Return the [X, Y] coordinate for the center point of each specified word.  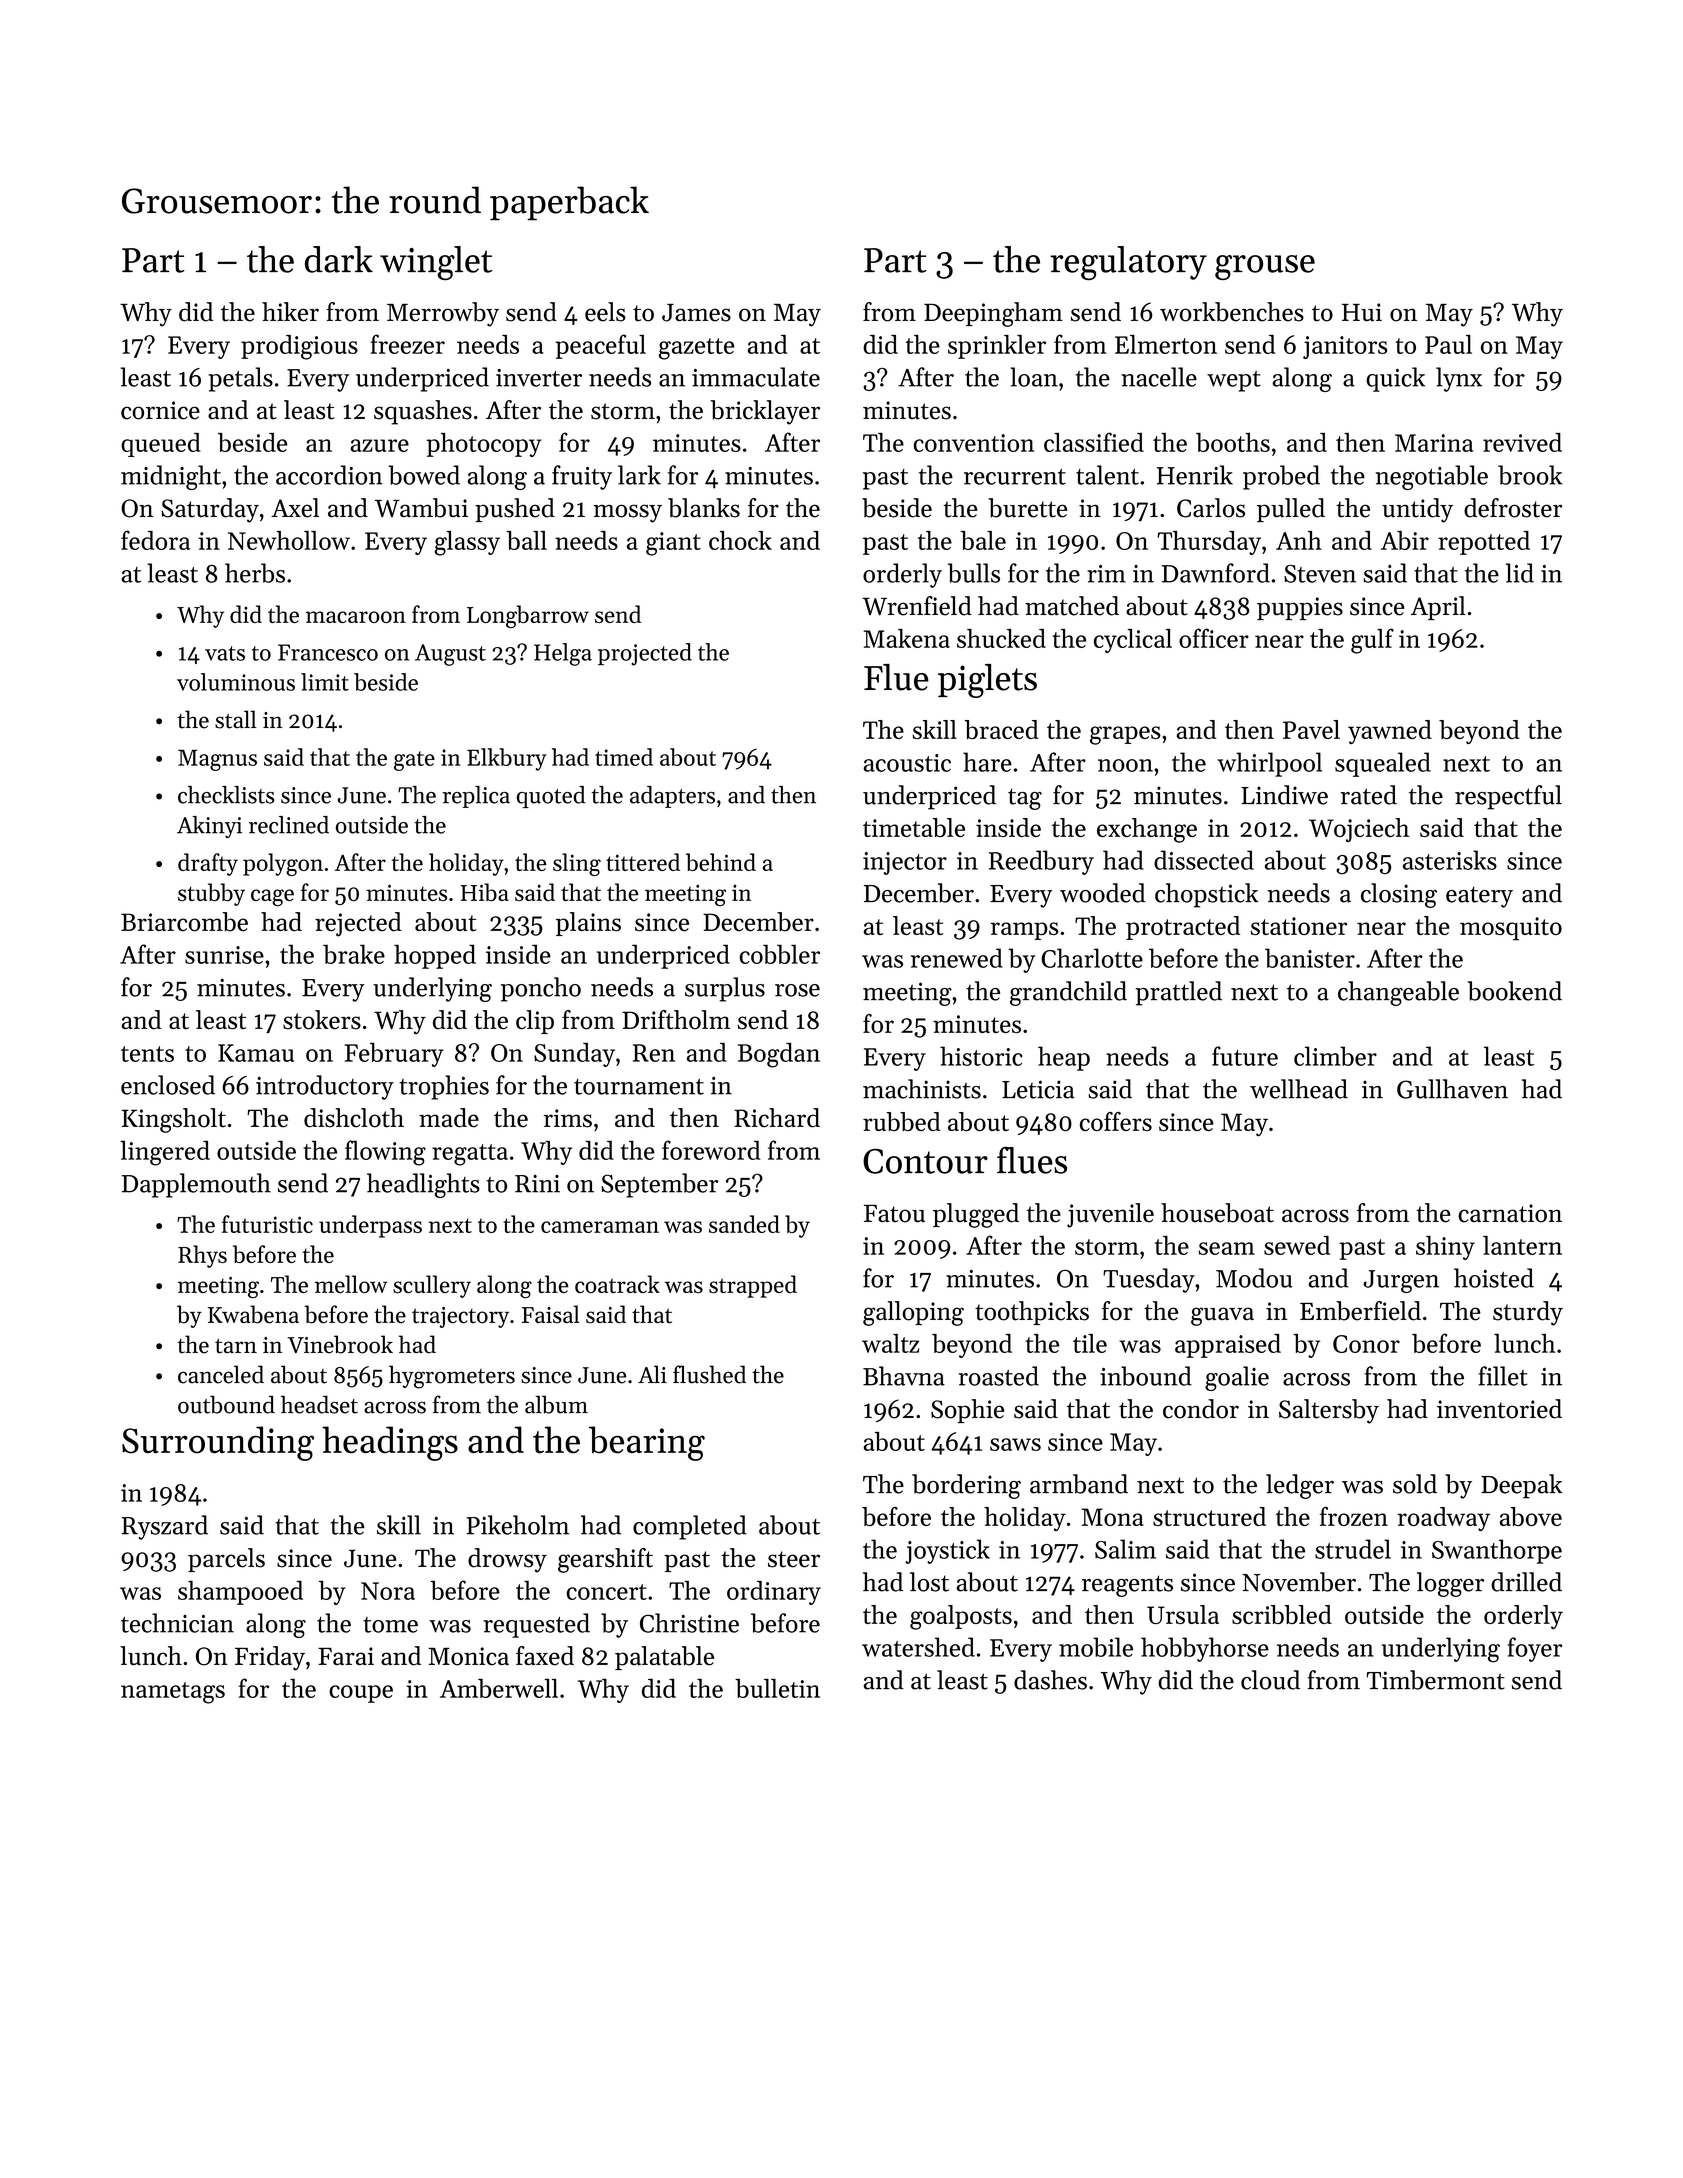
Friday [270, 1658]
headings [390, 1443]
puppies [1300, 608]
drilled [1526, 1582]
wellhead [1299, 1089]
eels [605, 312]
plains [588, 924]
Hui [1362, 312]
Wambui [421, 508]
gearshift [605, 1560]
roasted [998, 1376]
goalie [1237, 1378]
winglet [436, 263]
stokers [322, 1020]
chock [740, 540]
